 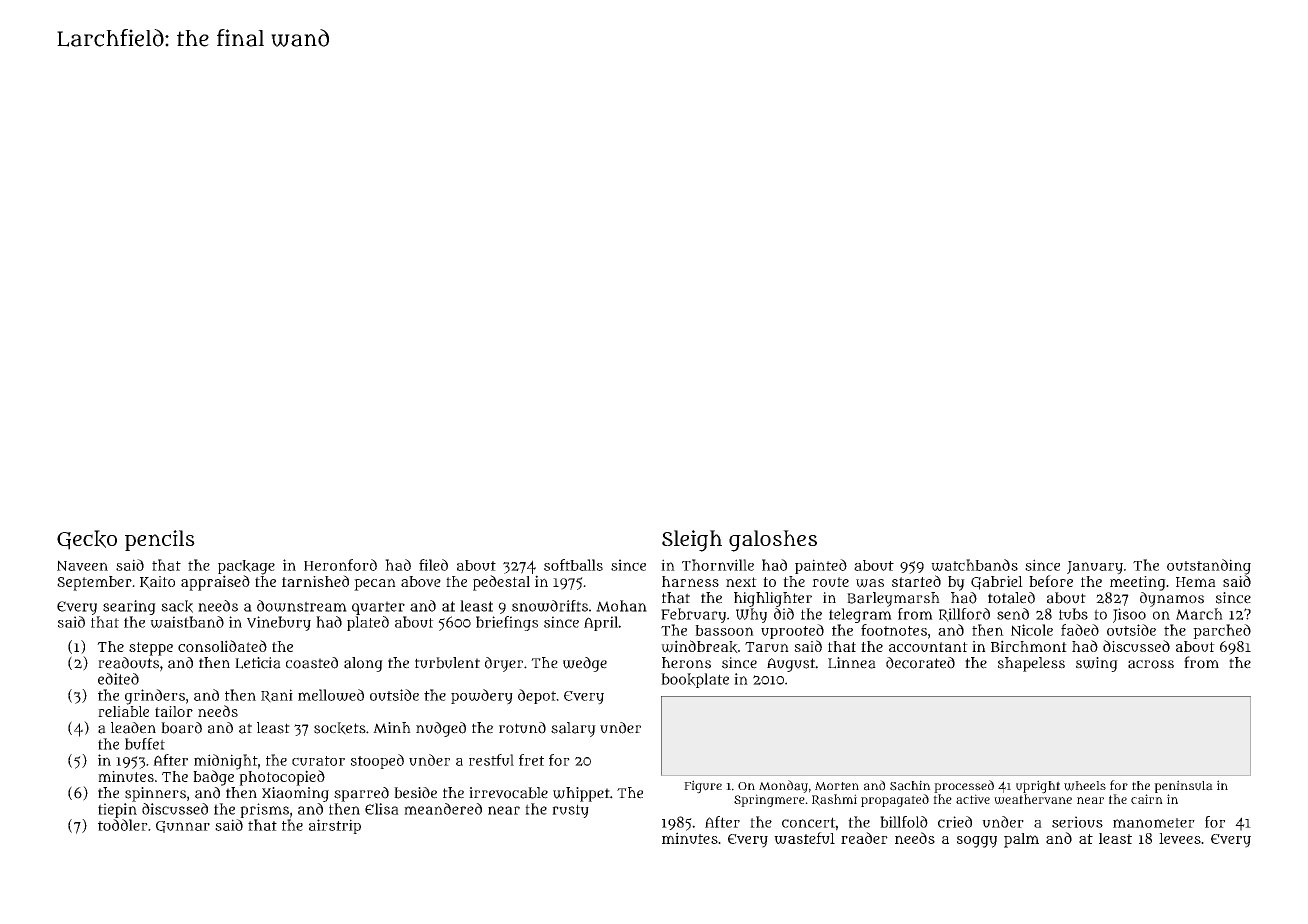 What do you see at coordinates (1051, 581) in the document?
I see `before` at bounding box center [1051, 581].
